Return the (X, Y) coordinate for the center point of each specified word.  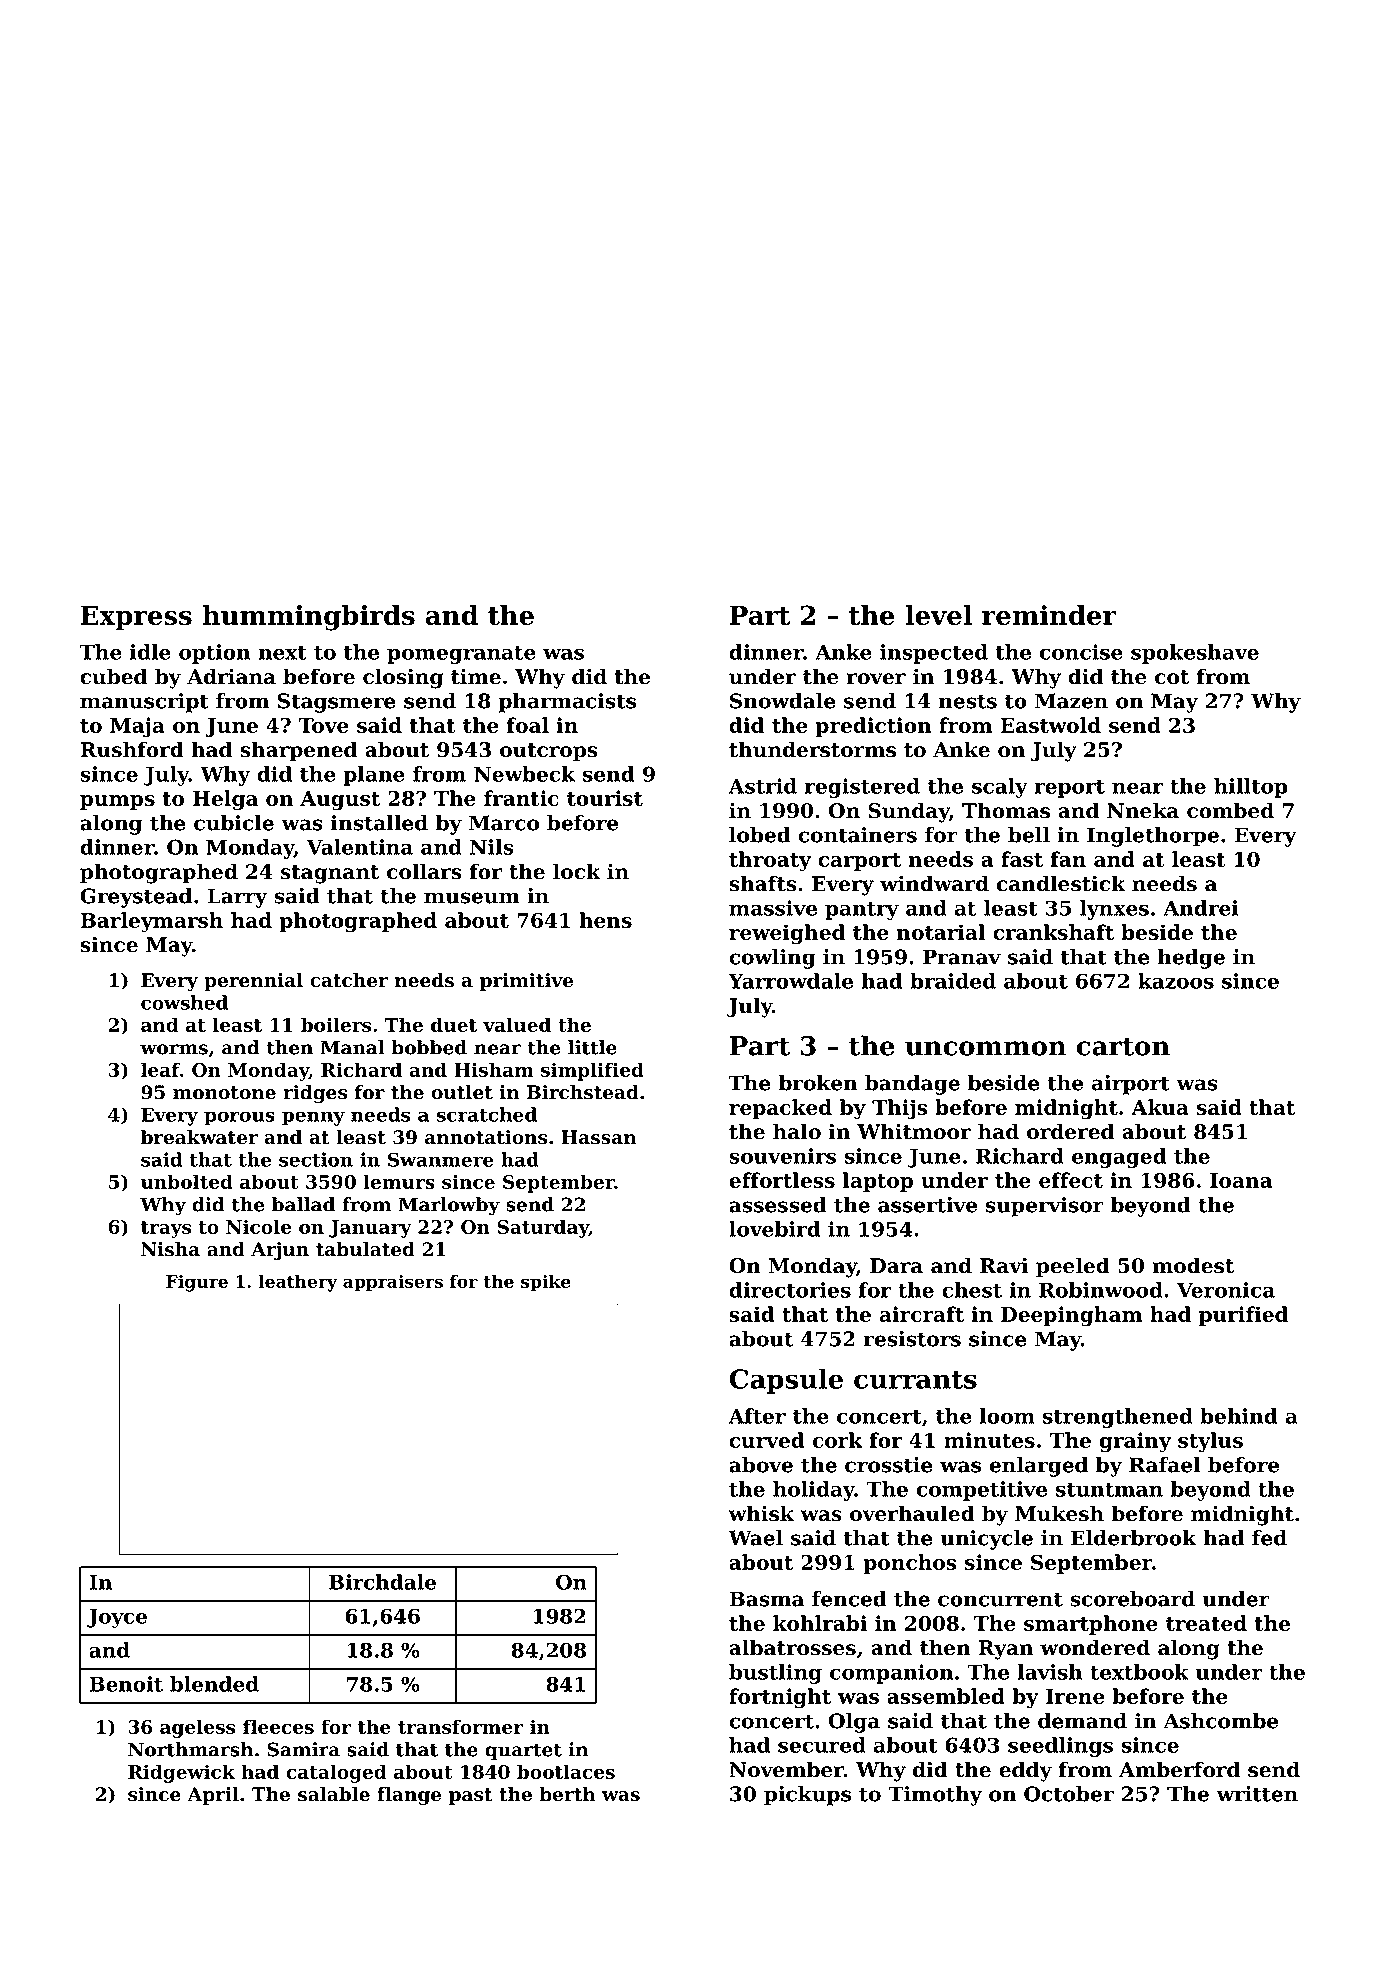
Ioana (1241, 1180)
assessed (778, 1205)
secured (822, 1745)
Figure (197, 1283)
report (1069, 789)
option (215, 654)
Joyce (117, 1618)
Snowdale (783, 701)
